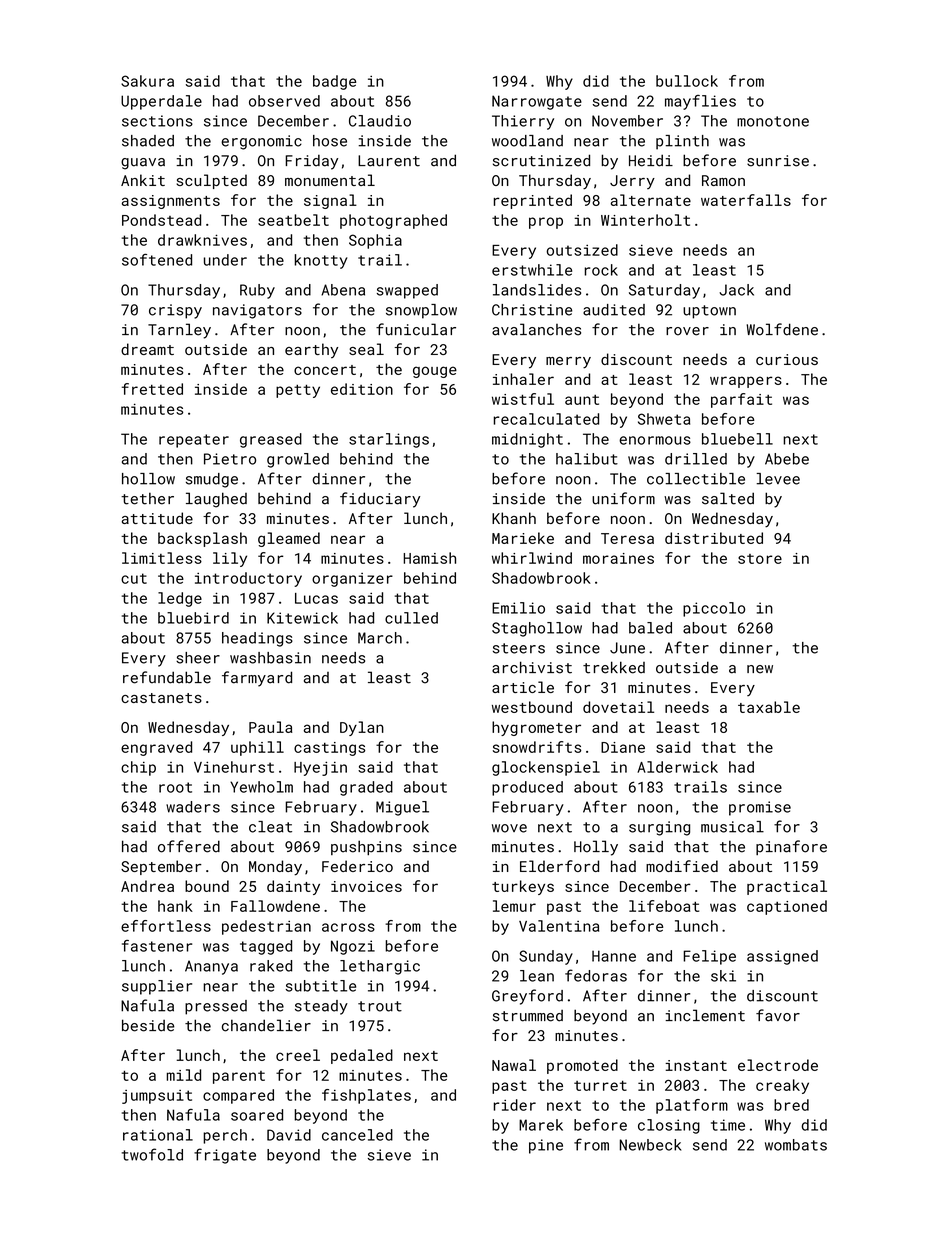 The width and height of the page is (952, 1233). I want to click on produced, so click(527, 788).
